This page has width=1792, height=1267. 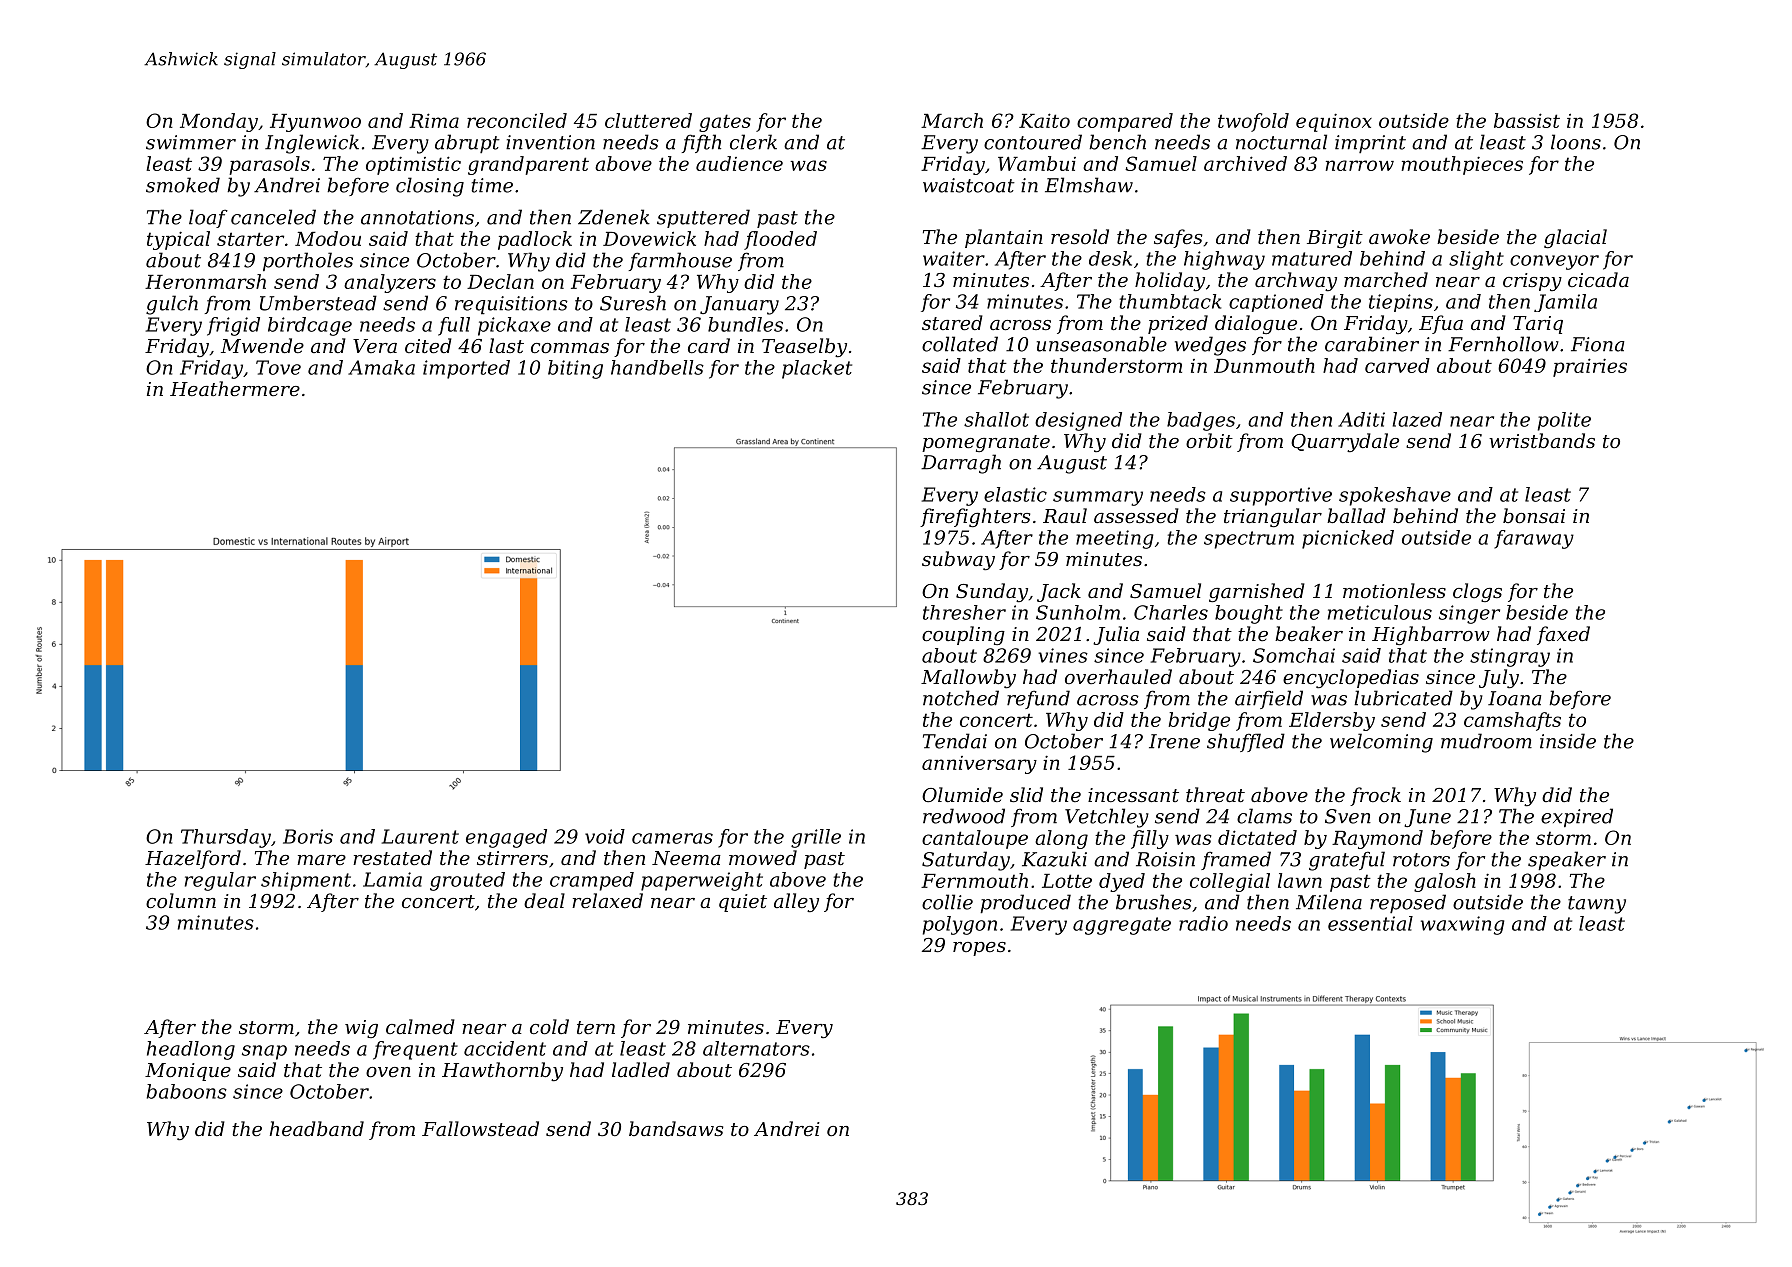 I want to click on swimmer, so click(x=191, y=142).
